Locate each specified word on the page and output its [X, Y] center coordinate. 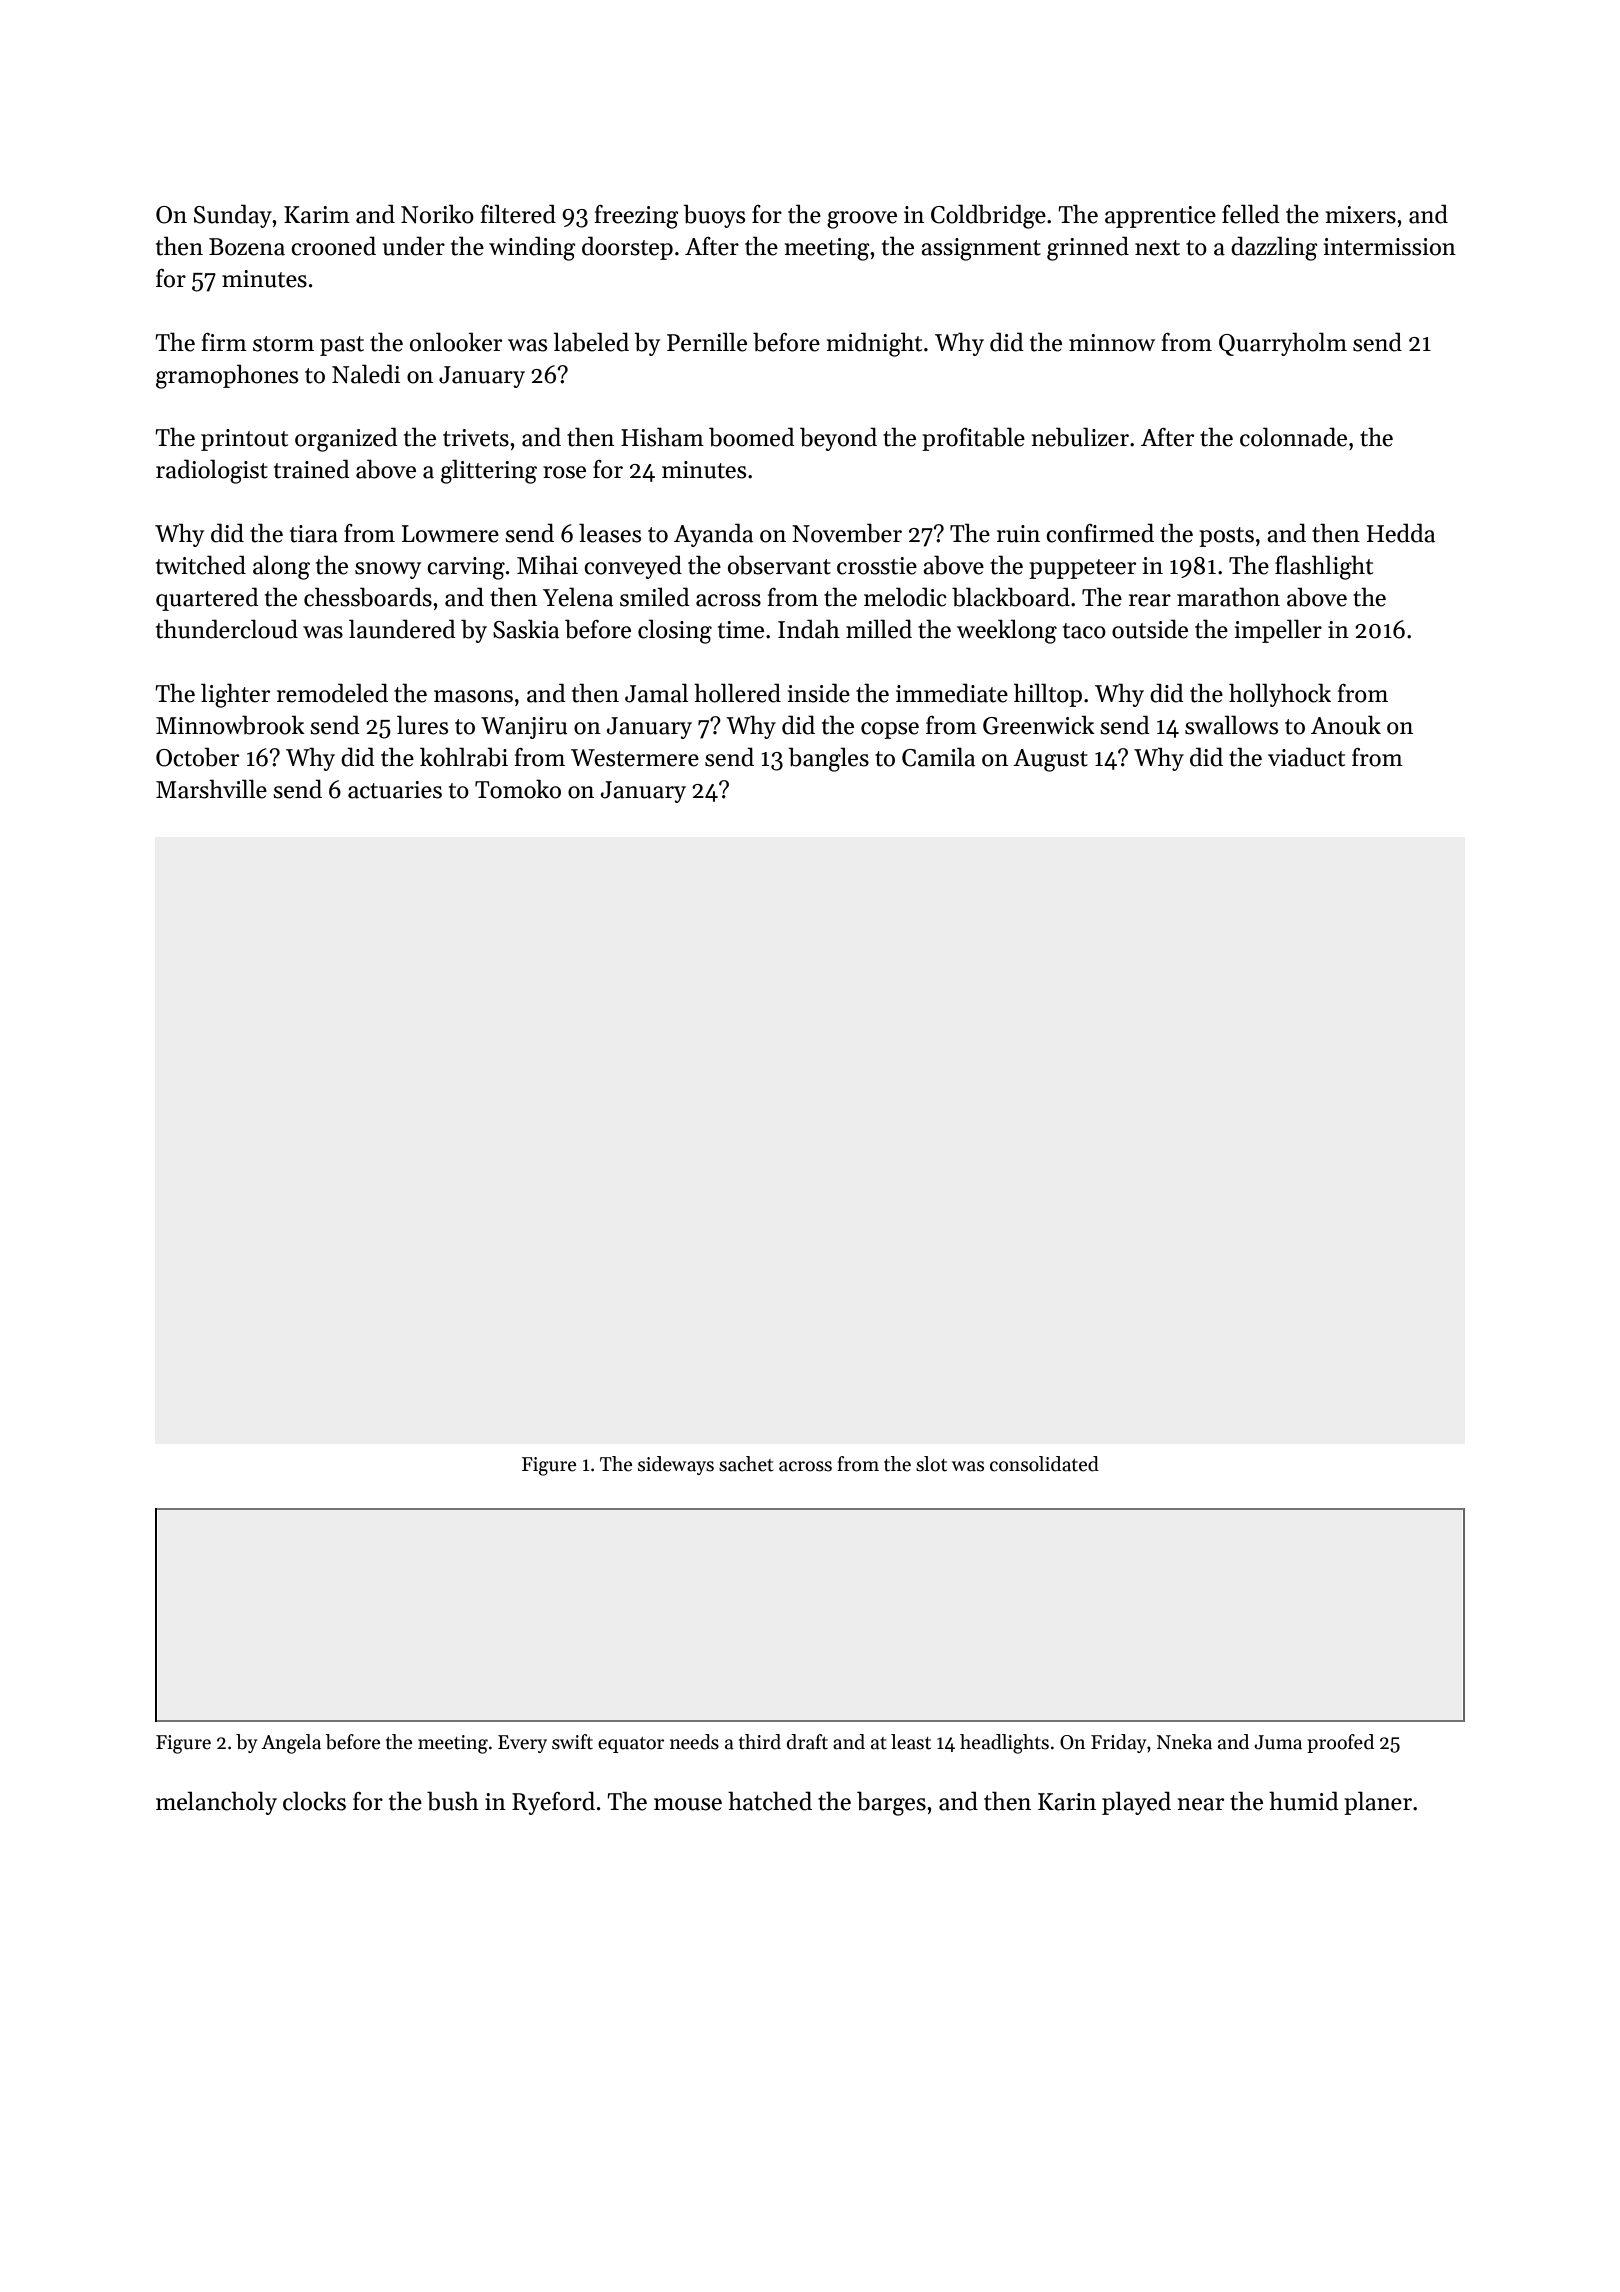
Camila [938, 757]
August [1050, 760]
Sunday [233, 216]
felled [1251, 214]
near [1201, 1804]
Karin [1067, 1802]
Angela [291, 1744]
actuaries [395, 790]
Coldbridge [988, 216]
